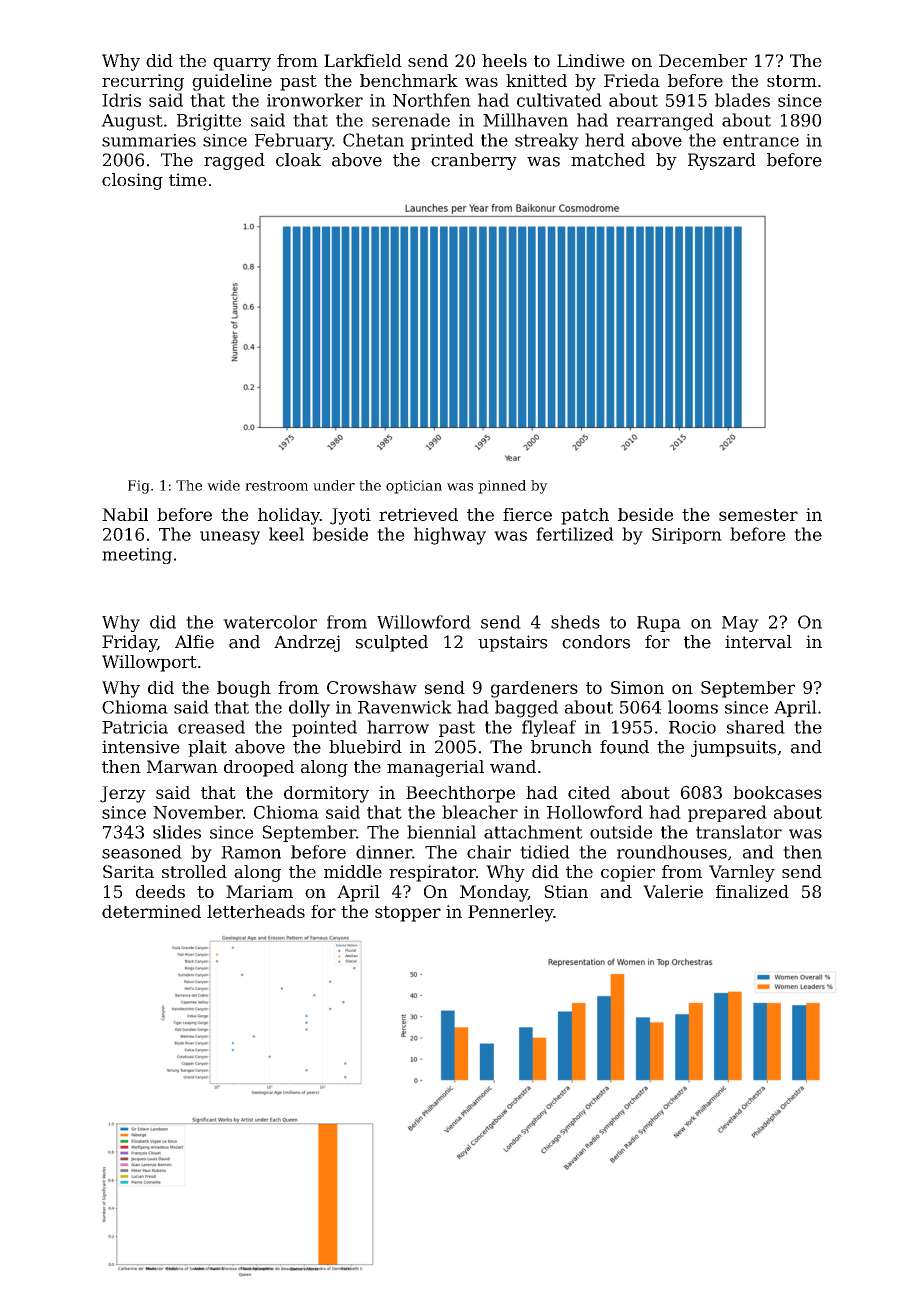 This image has height=1308, width=924. Describe the element at coordinates (513, 766) in the image. I see `wand` at that location.
